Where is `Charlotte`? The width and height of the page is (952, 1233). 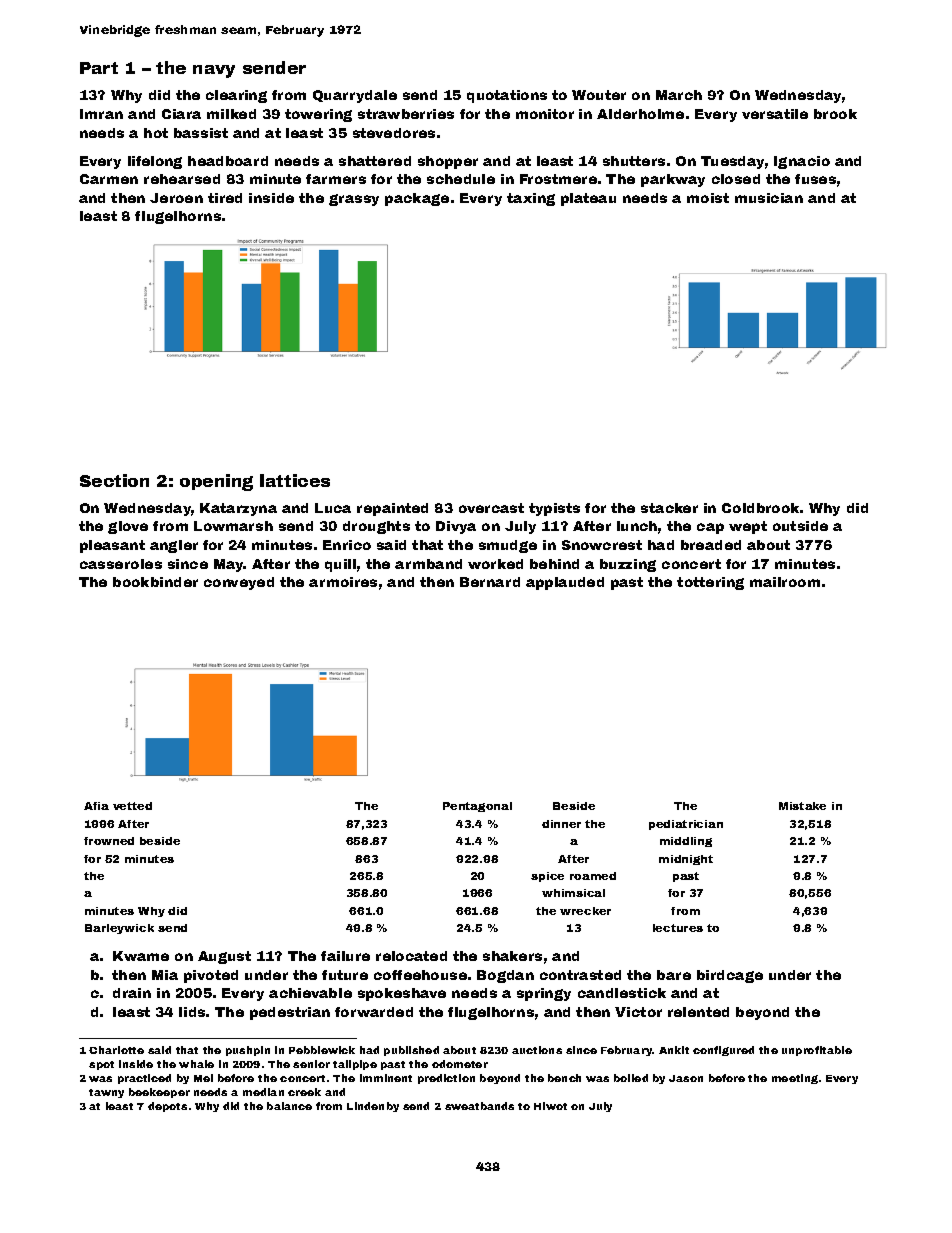 Charlotte is located at coordinates (116, 1050).
